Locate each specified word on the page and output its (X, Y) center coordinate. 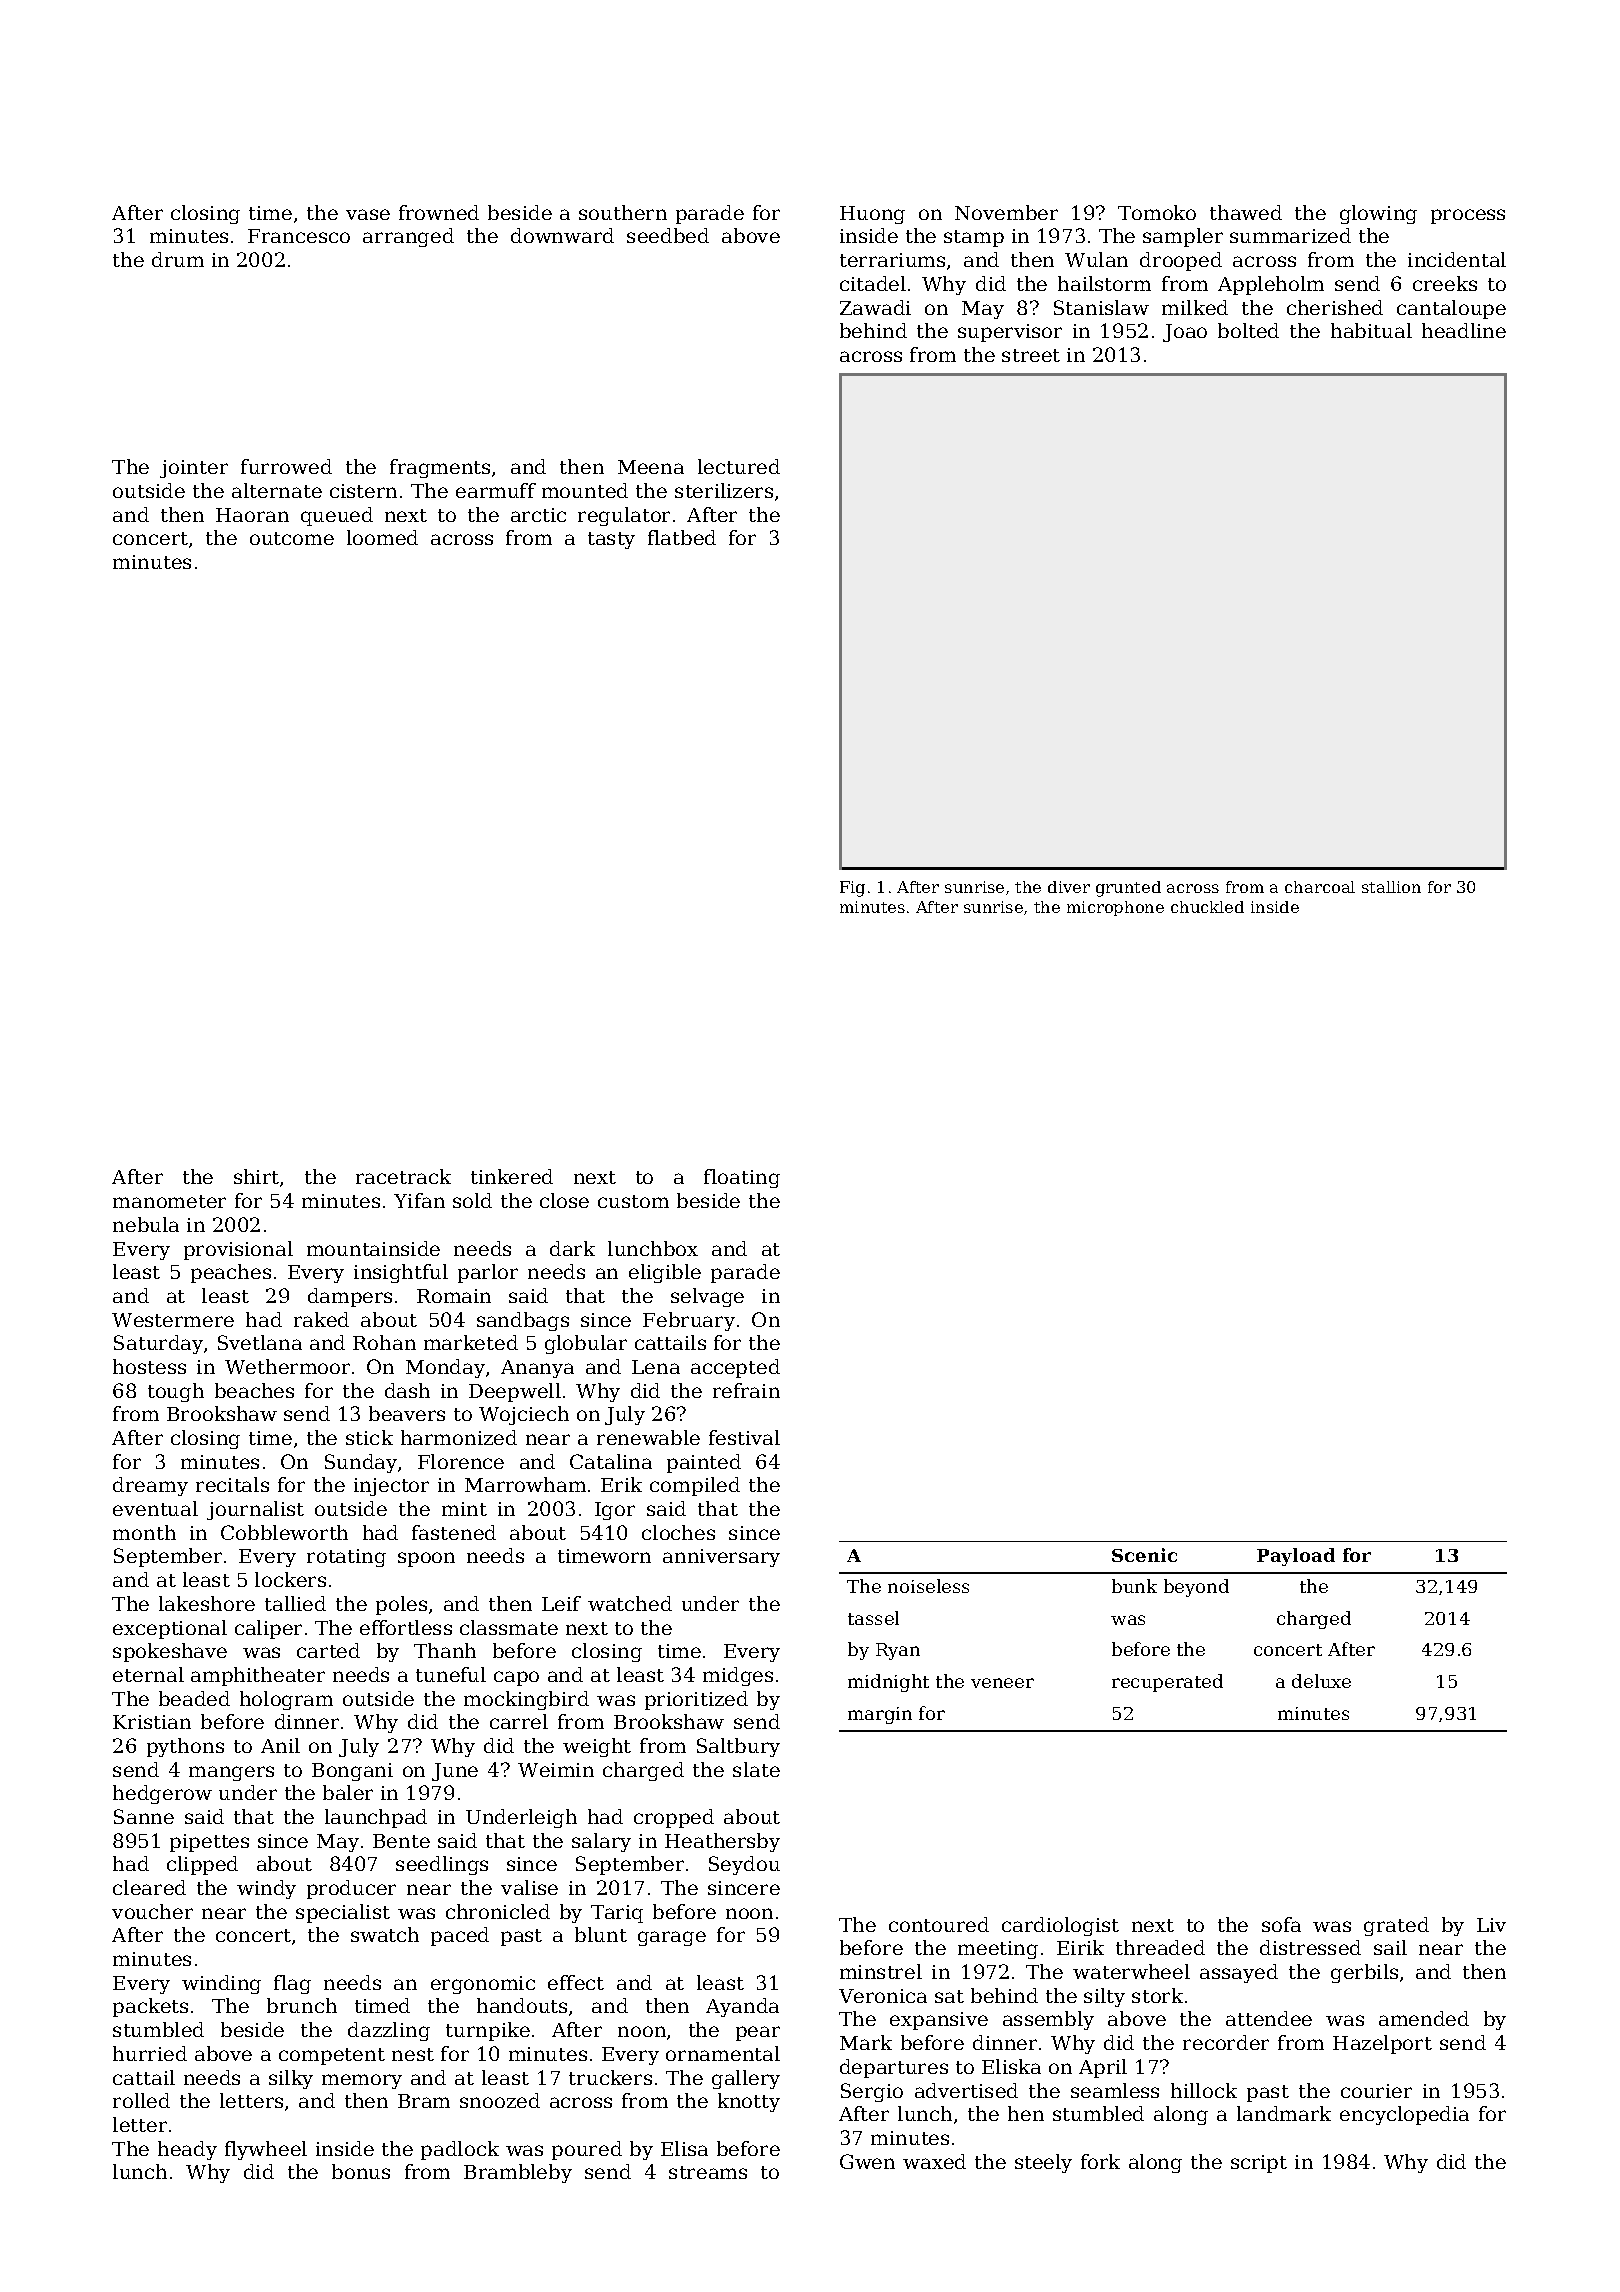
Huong (872, 215)
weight (597, 1747)
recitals (232, 1484)
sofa (1281, 1924)
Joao (1185, 333)
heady (187, 2150)
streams (708, 2172)
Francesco (299, 236)
